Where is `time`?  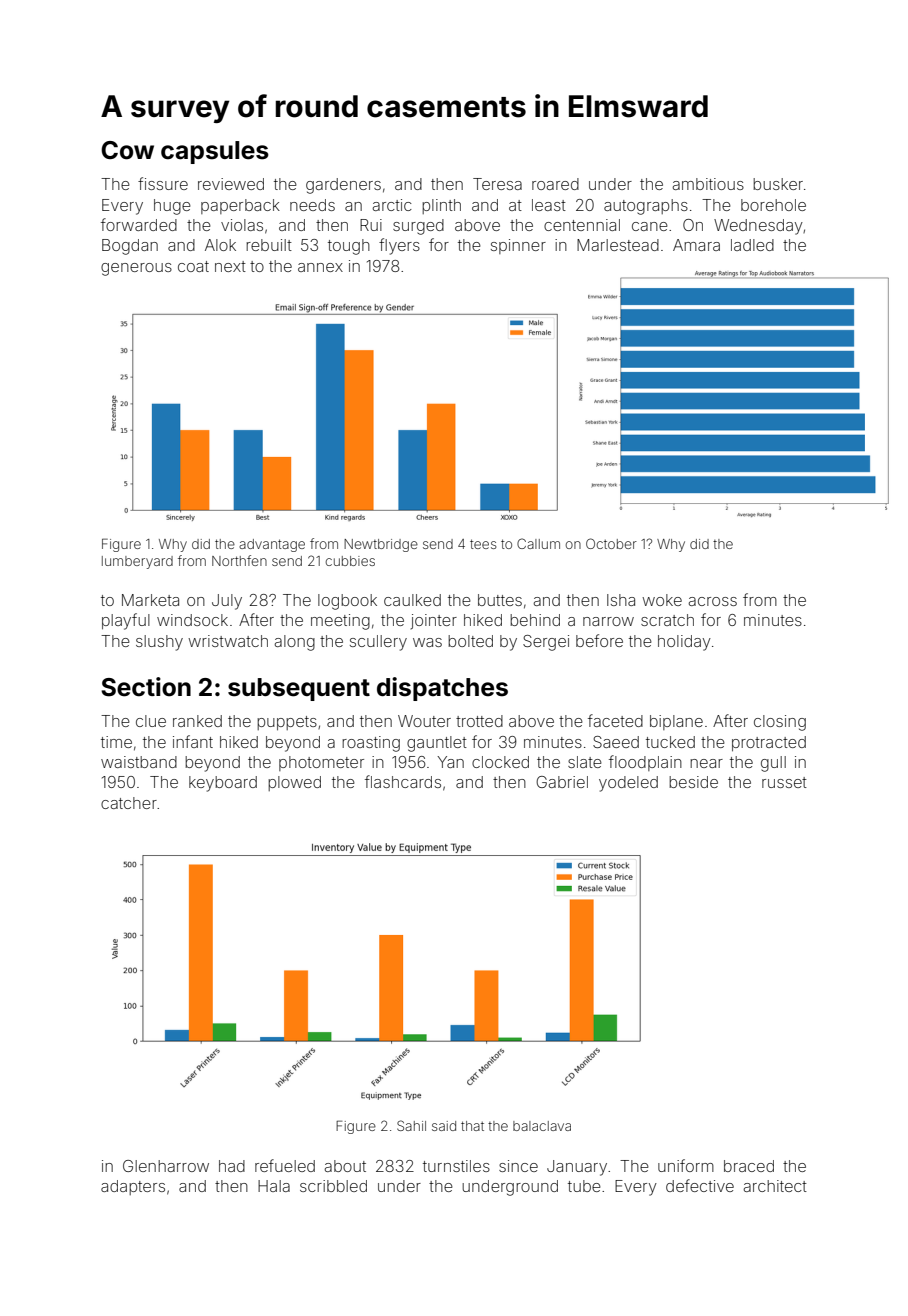 time is located at coordinates (116, 742).
